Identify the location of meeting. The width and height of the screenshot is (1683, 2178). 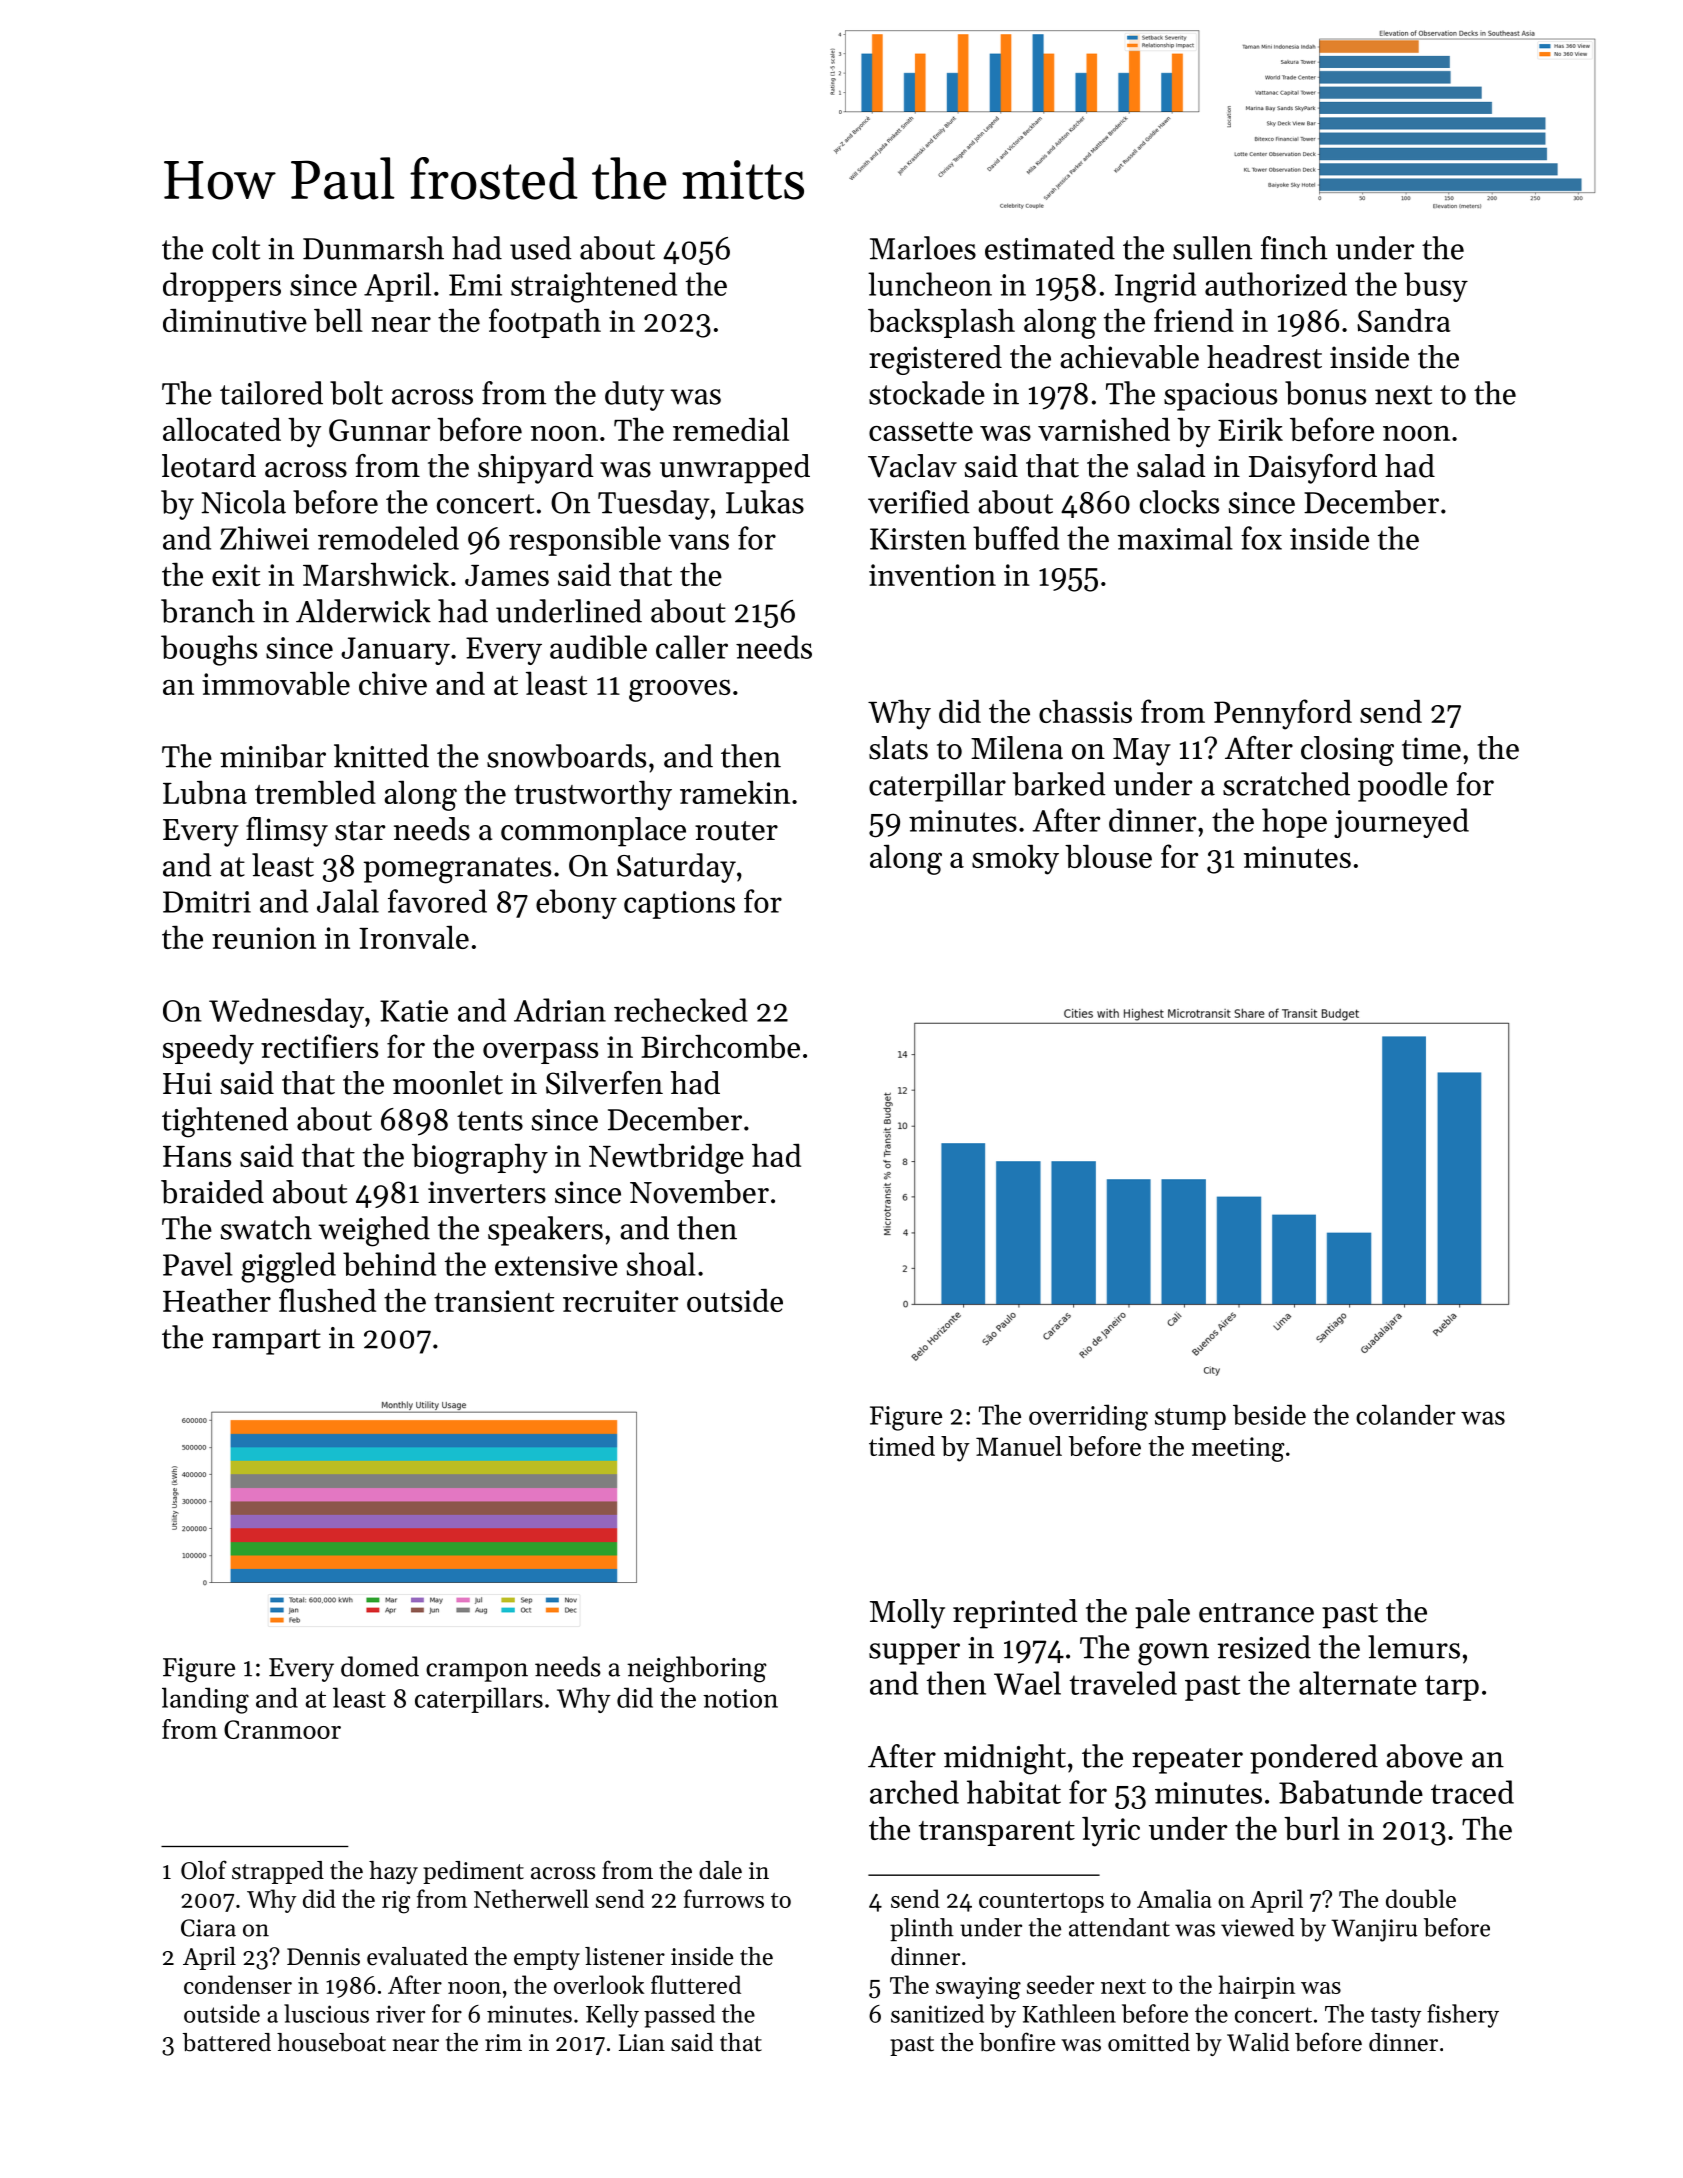
(1238, 1449).
